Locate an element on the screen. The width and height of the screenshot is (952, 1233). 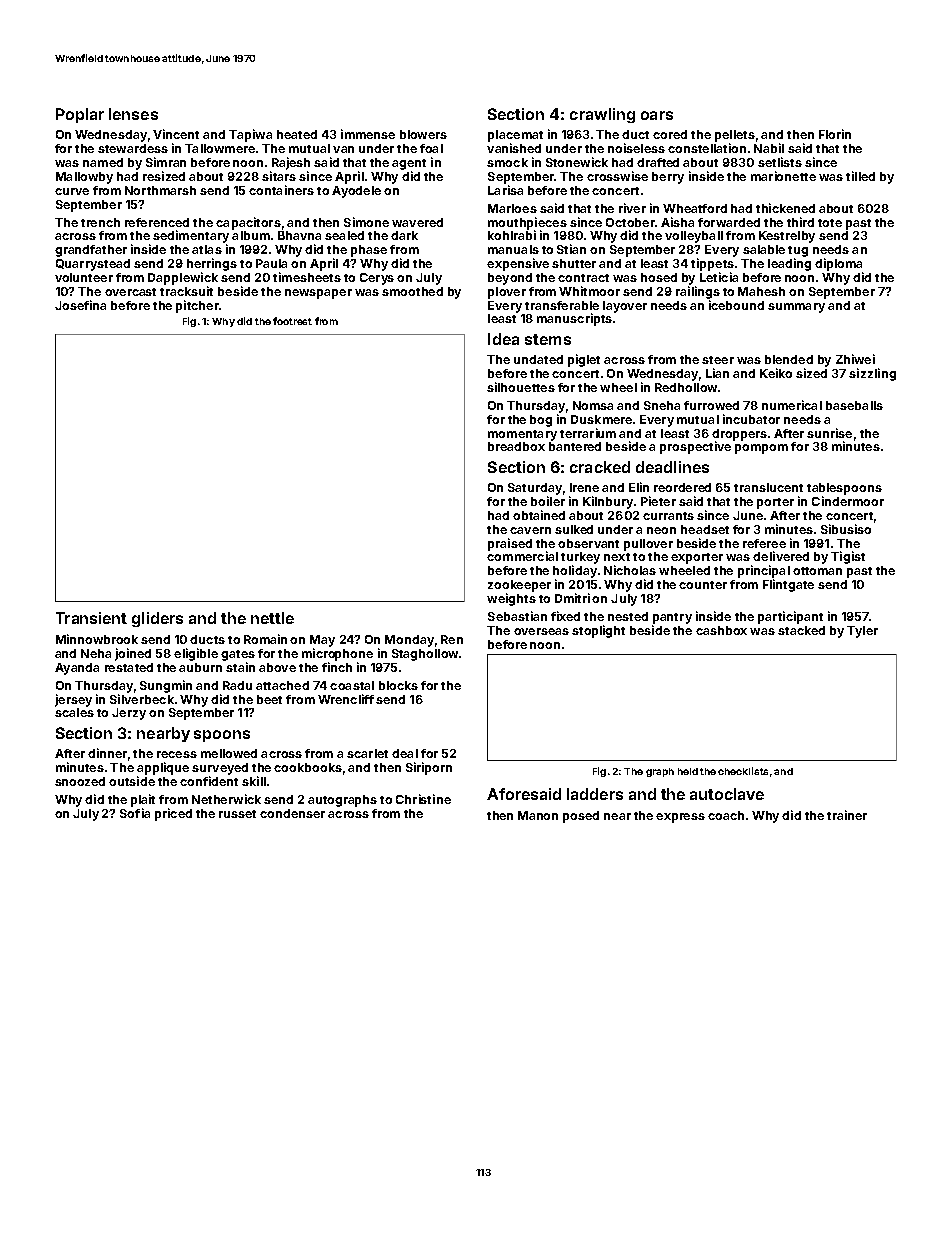
icebound is located at coordinates (736, 305).
